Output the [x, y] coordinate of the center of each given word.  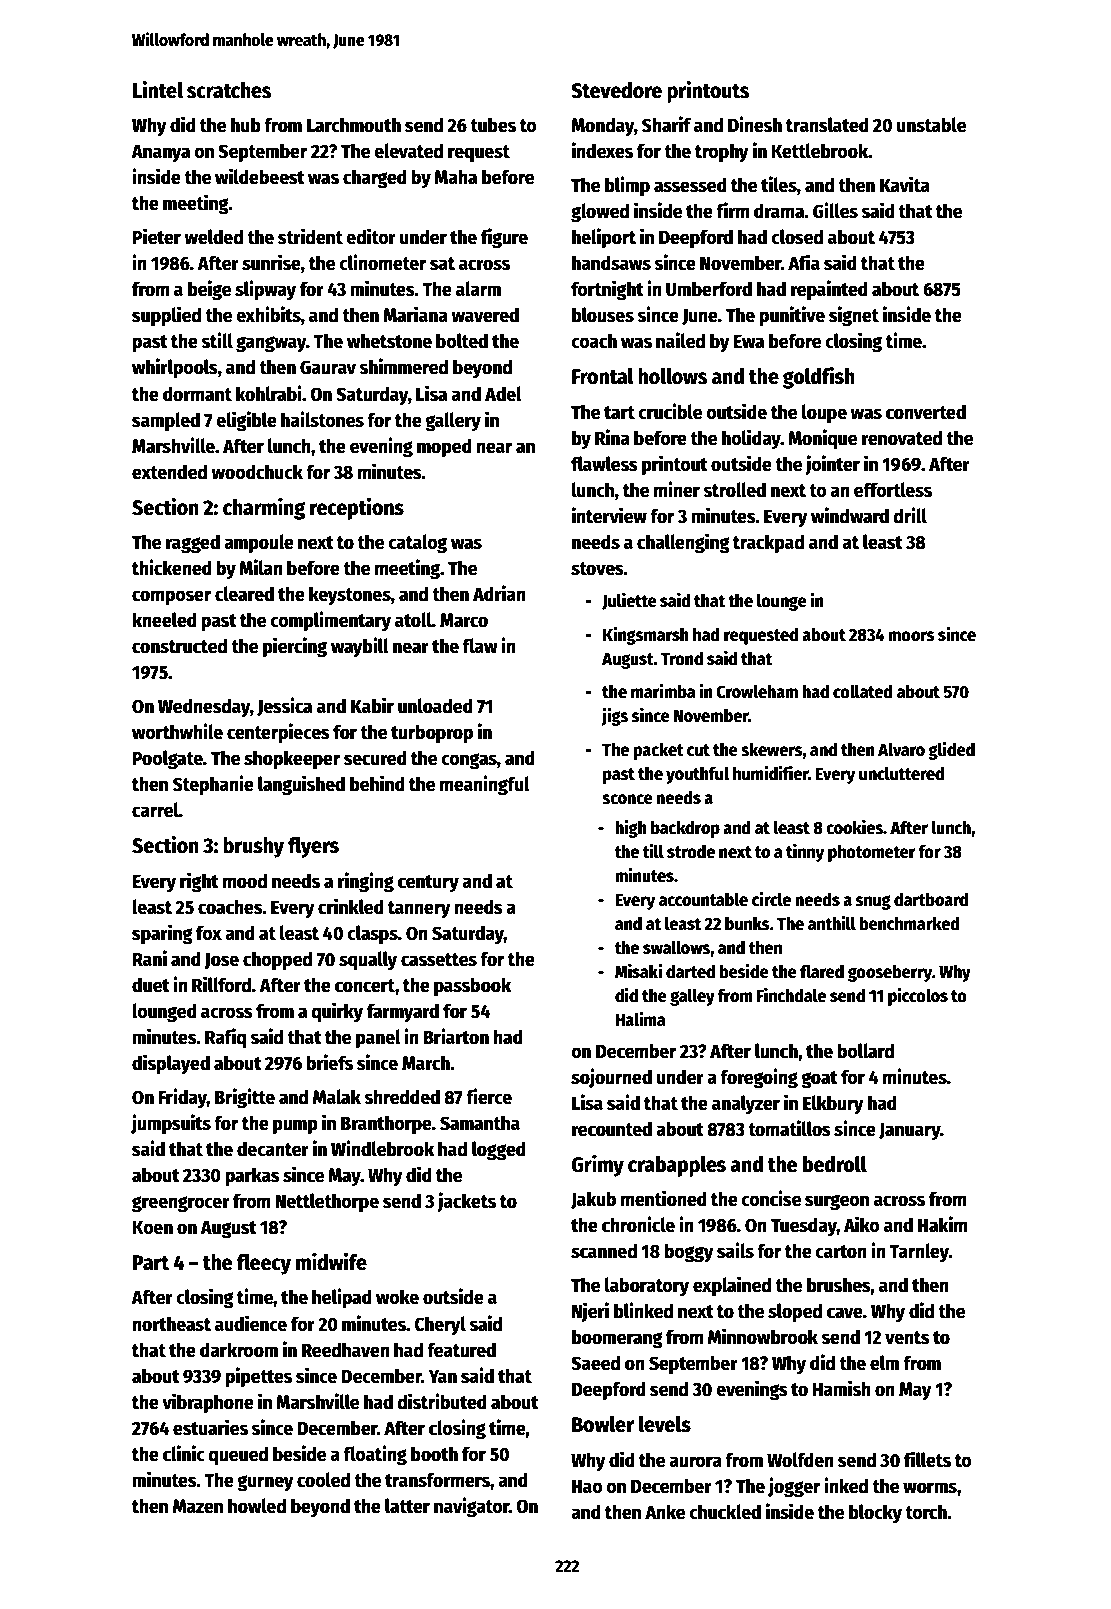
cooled [323, 1480]
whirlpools [175, 368]
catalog [417, 543]
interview [609, 515]
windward [850, 515]
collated [863, 691]
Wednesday [204, 707]
